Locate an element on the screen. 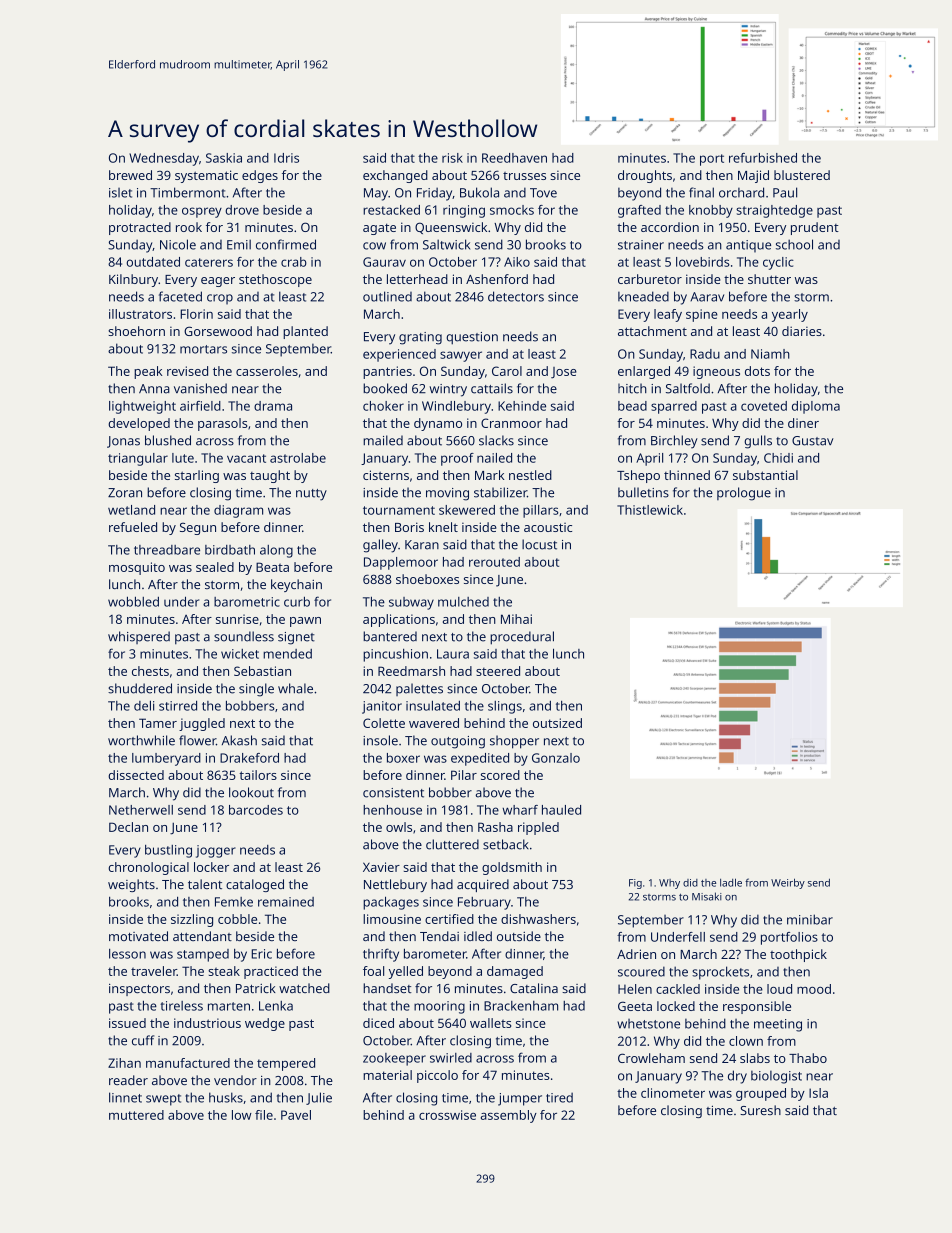 The height and width of the screenshot is (1233, 952). Gonzalo is located at coordinates (556, 758).
